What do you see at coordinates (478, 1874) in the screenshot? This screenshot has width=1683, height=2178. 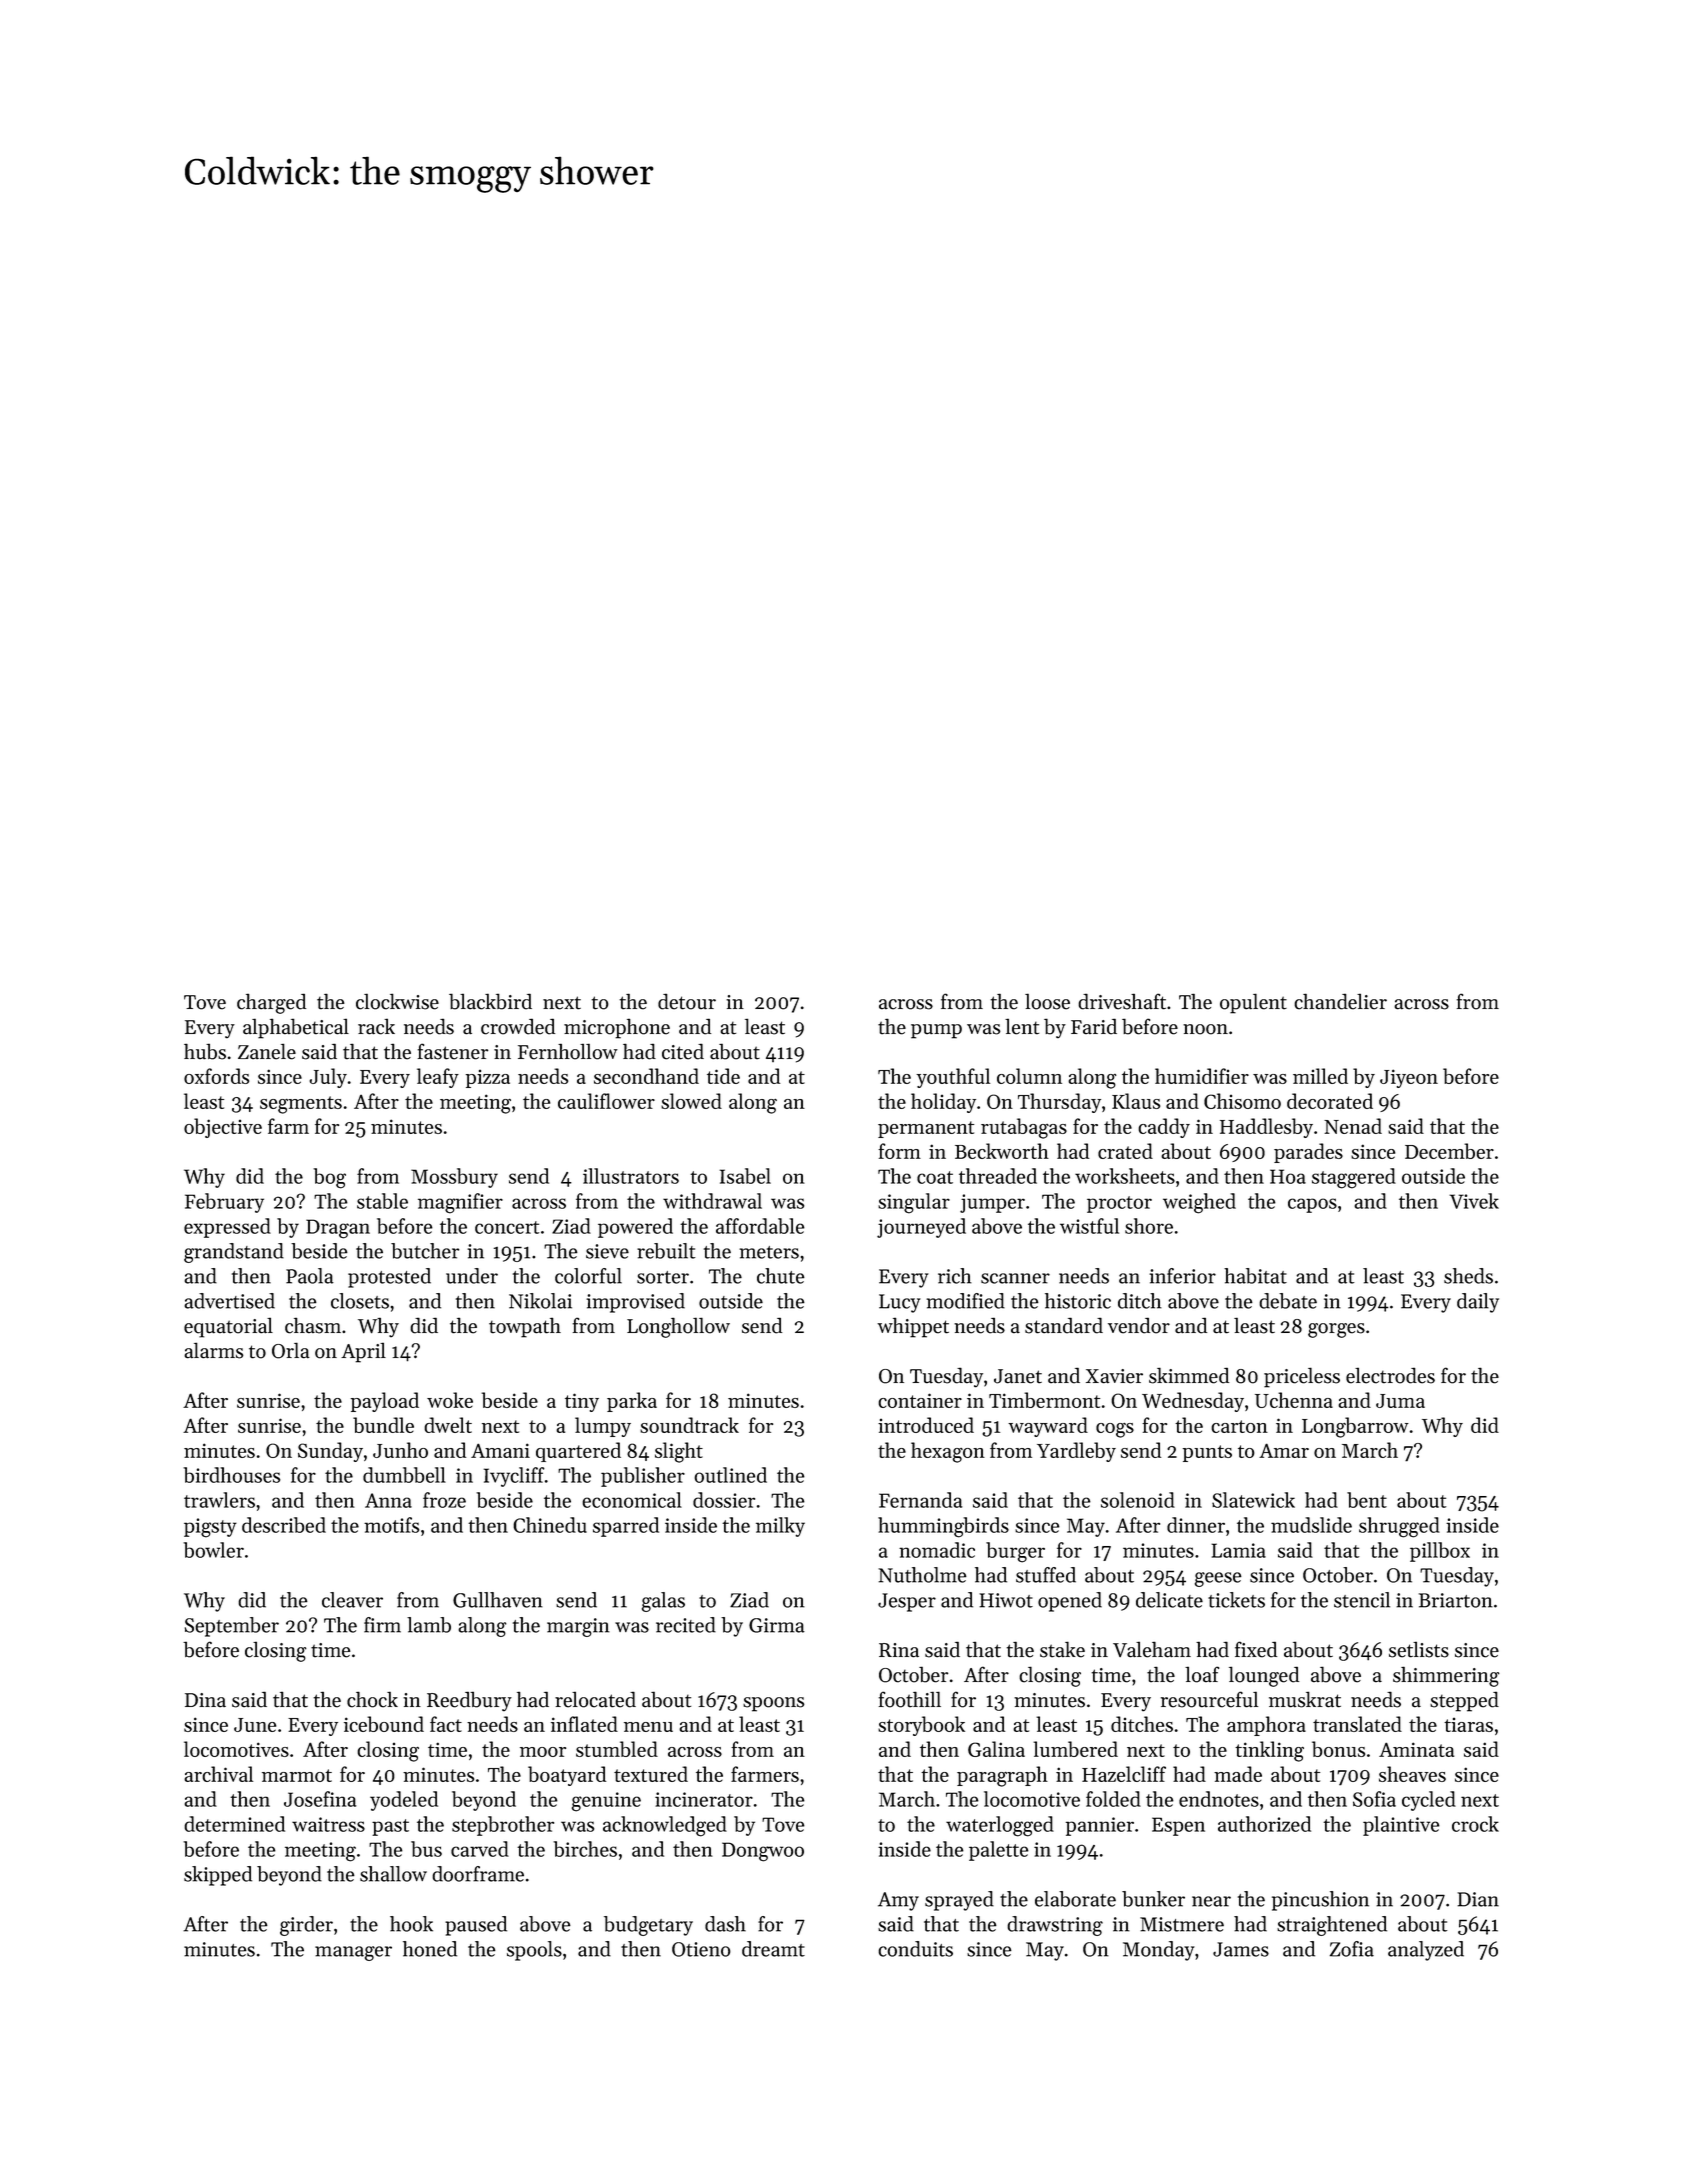 I see `doorframe` at bounding box center [478, 1874].
